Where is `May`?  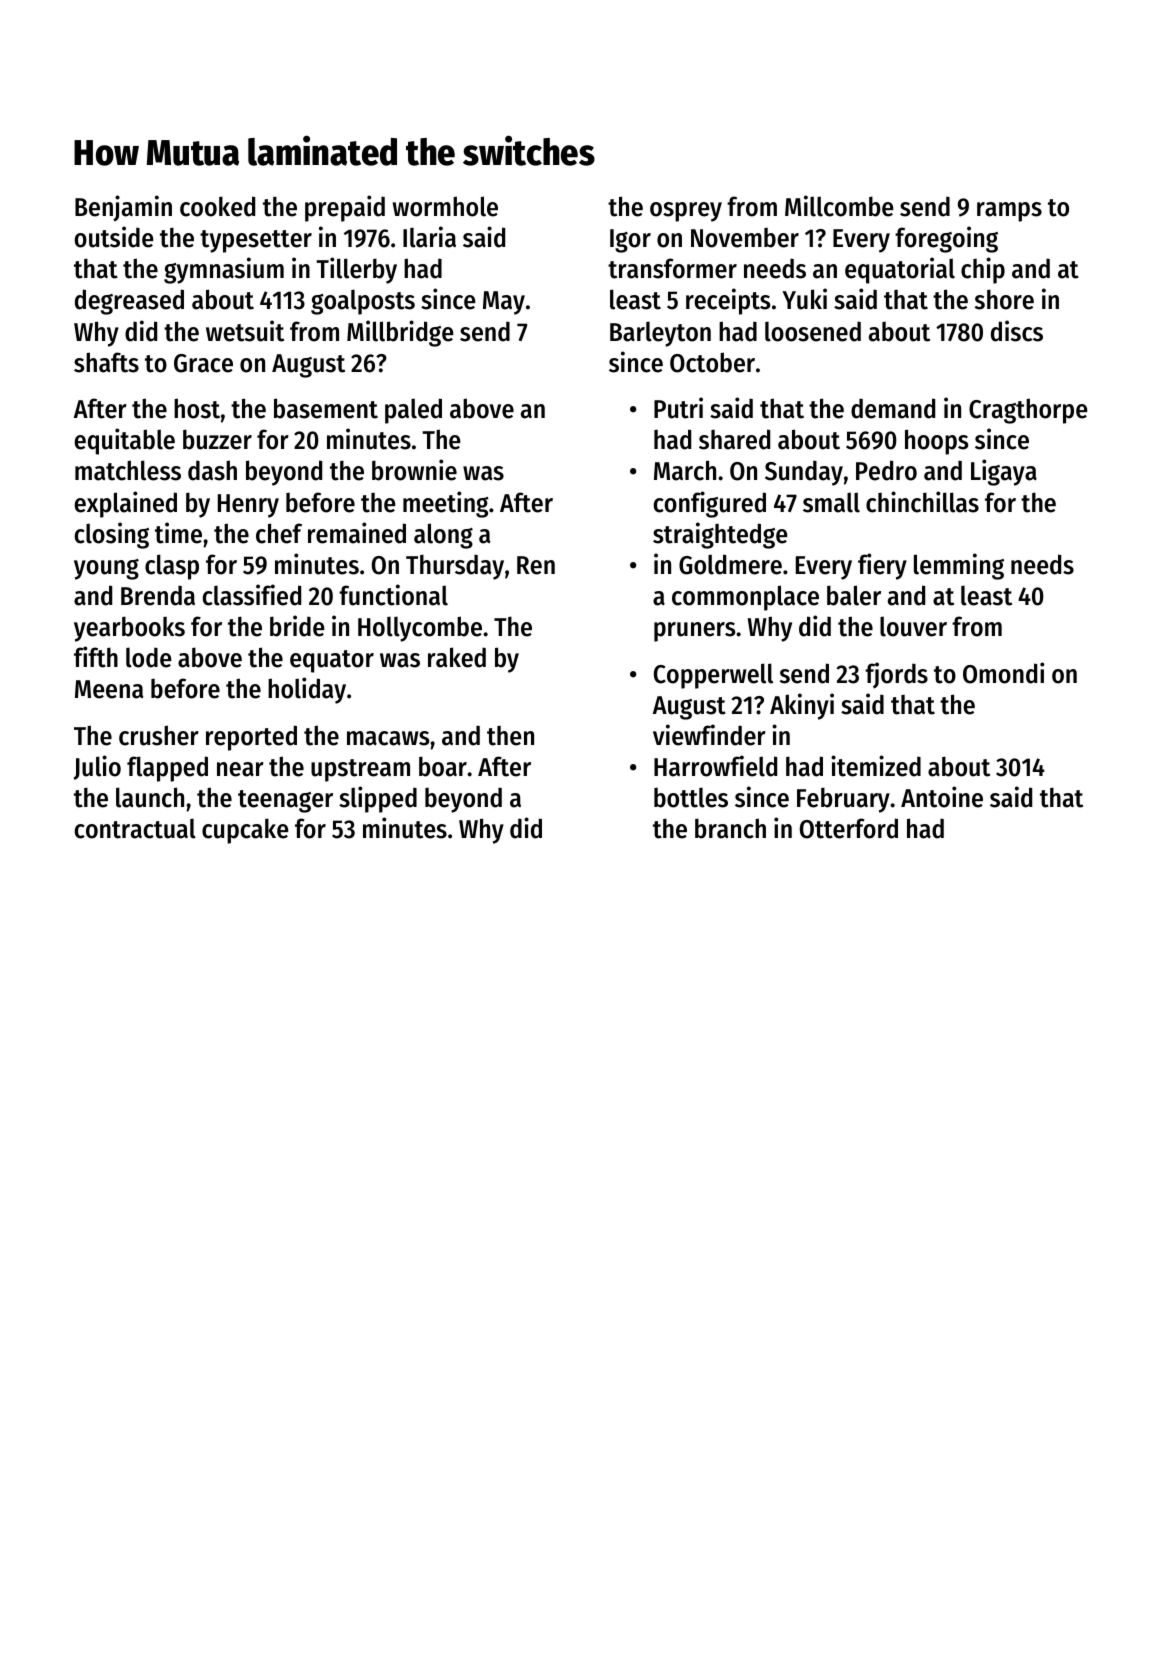 May is located at coordinates (504, 303).
